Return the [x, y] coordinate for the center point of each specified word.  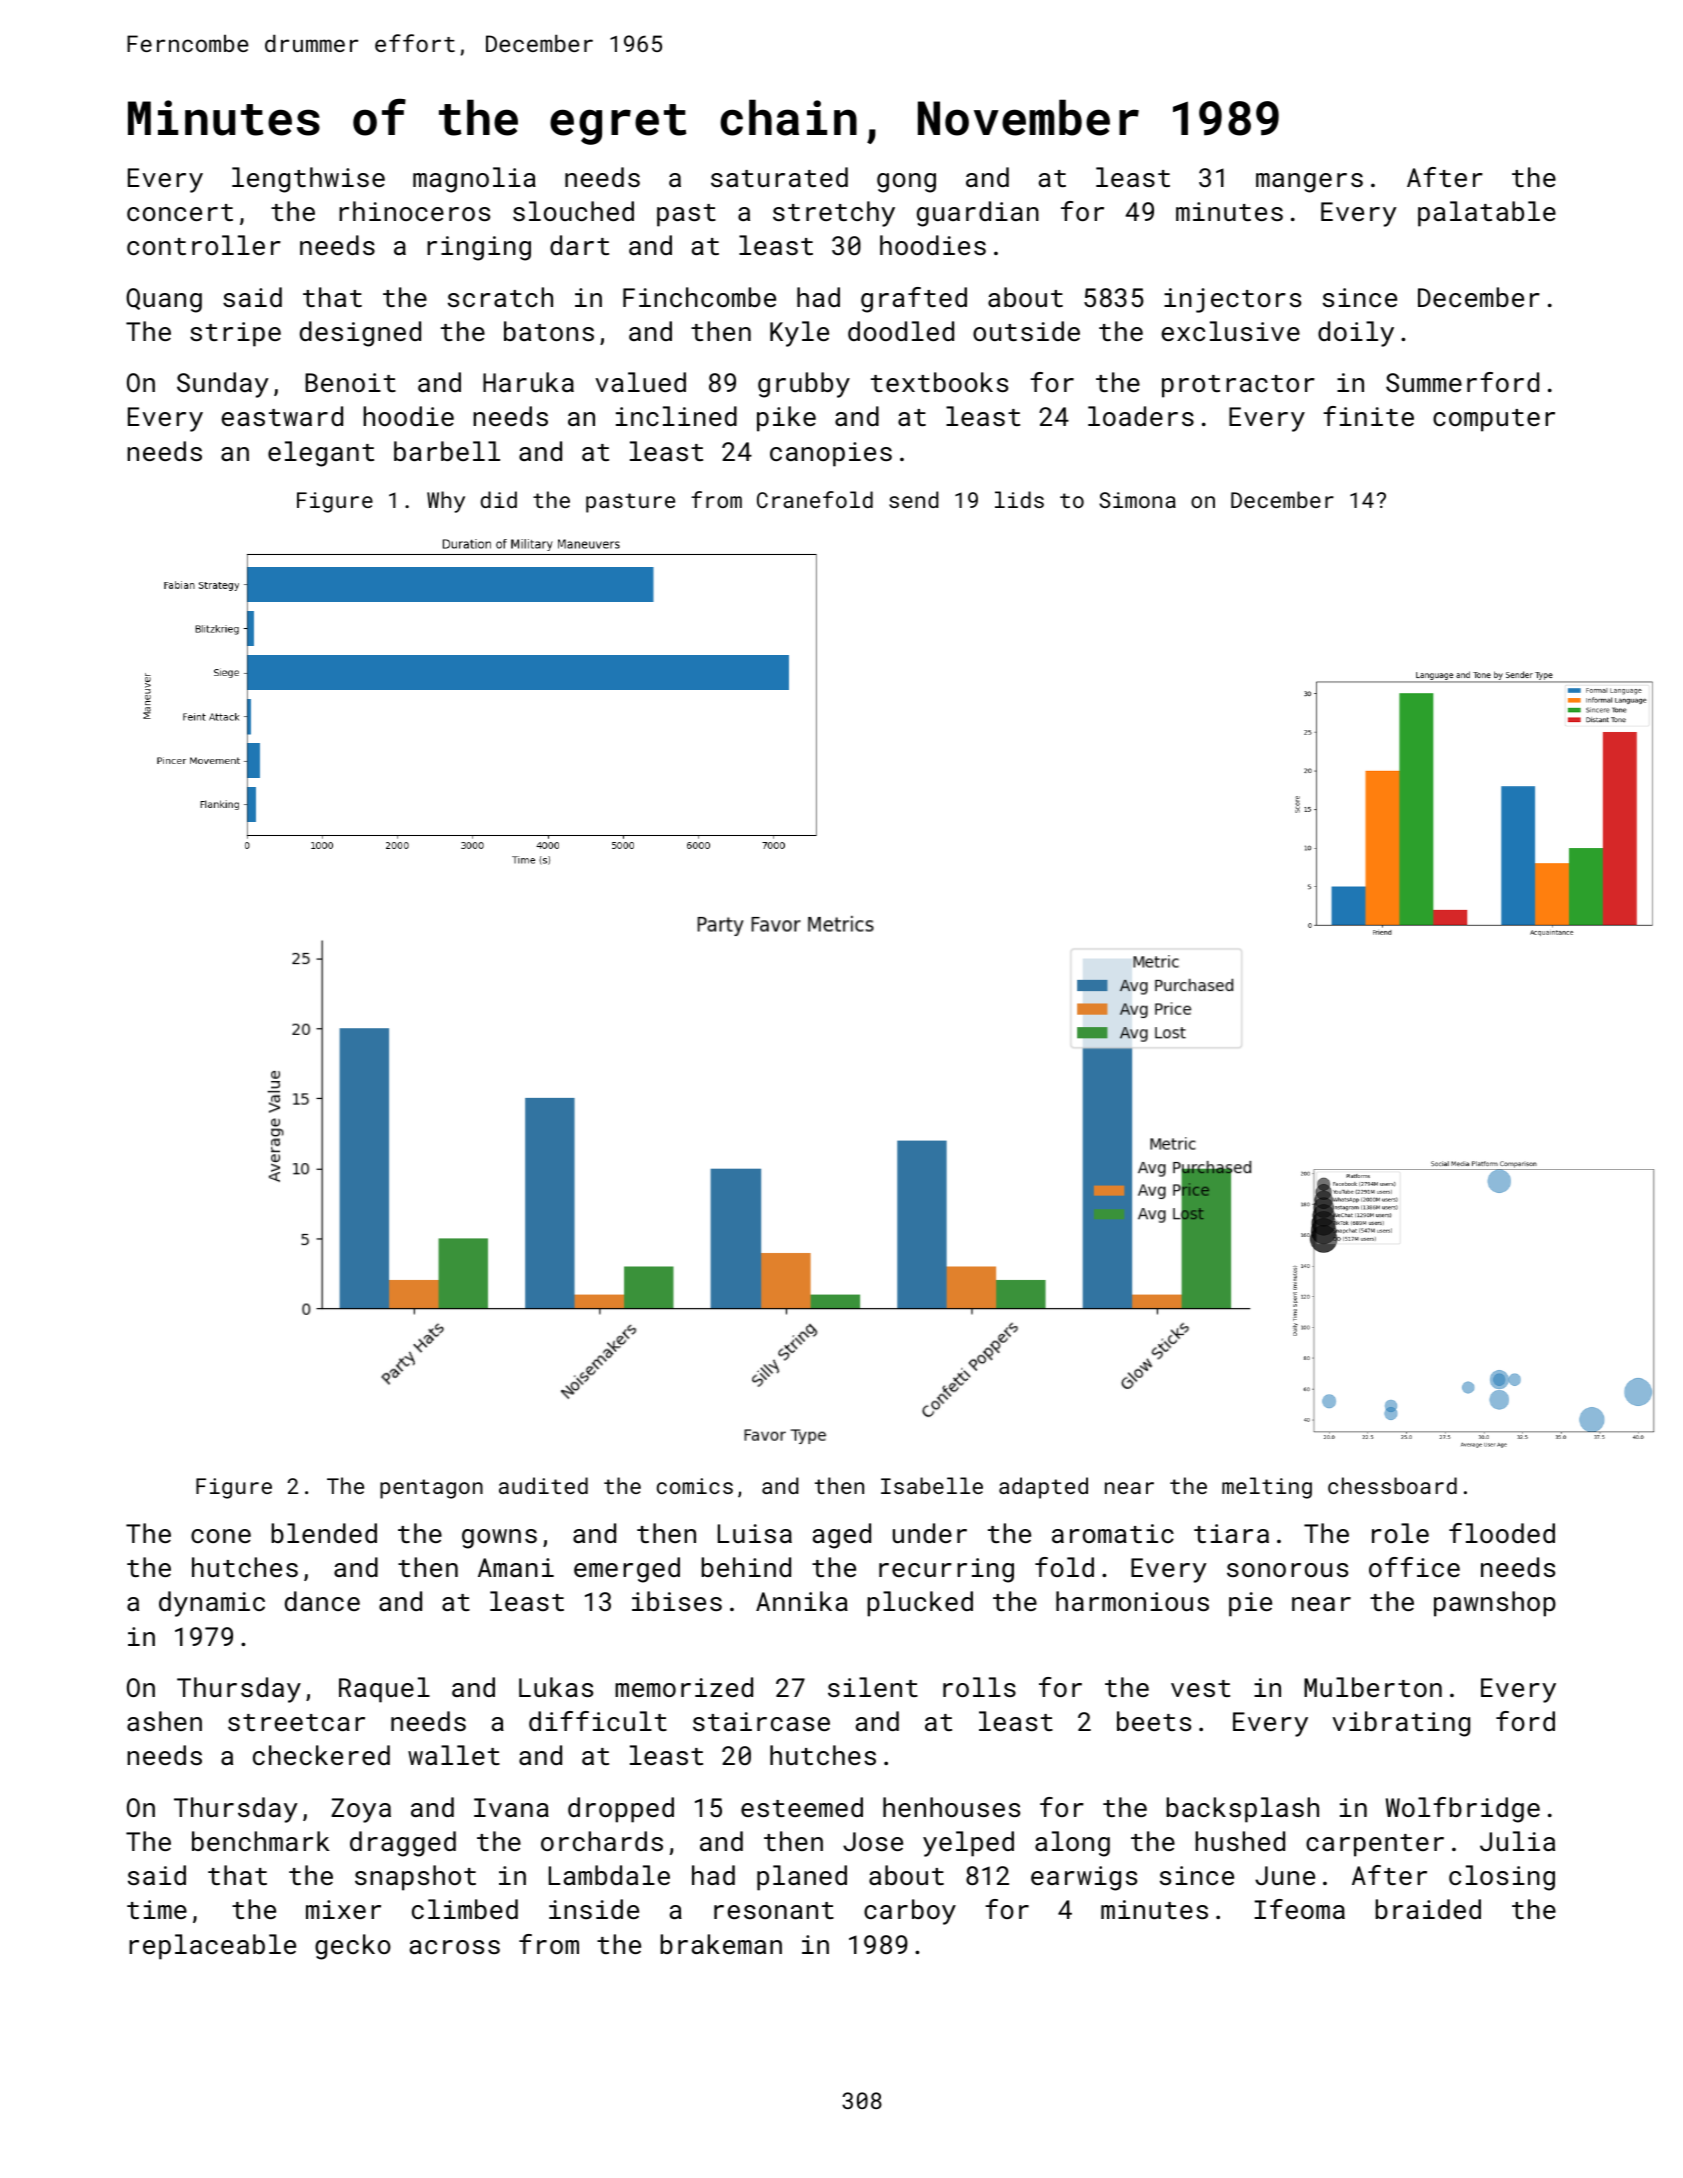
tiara [1231, 1533]
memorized [684, 1687]
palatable [1487, 214]
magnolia [474, 180]
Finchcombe [699, 297]
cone [221, 1536]
